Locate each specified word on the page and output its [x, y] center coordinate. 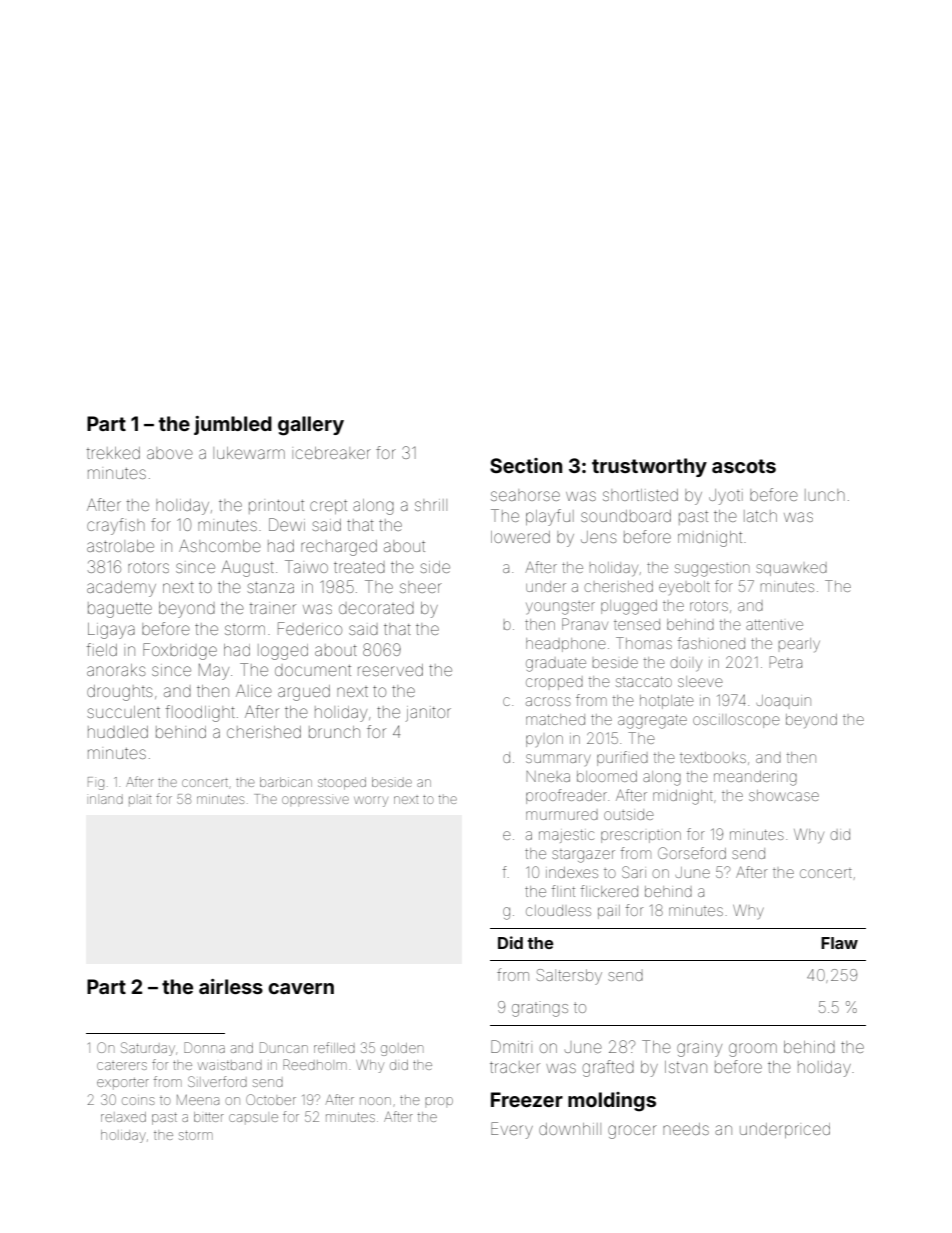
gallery [311, 426]
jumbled [233, 425]
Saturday [148, 1049]
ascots [744, 466]
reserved [390, 670]
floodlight [200, 713]
